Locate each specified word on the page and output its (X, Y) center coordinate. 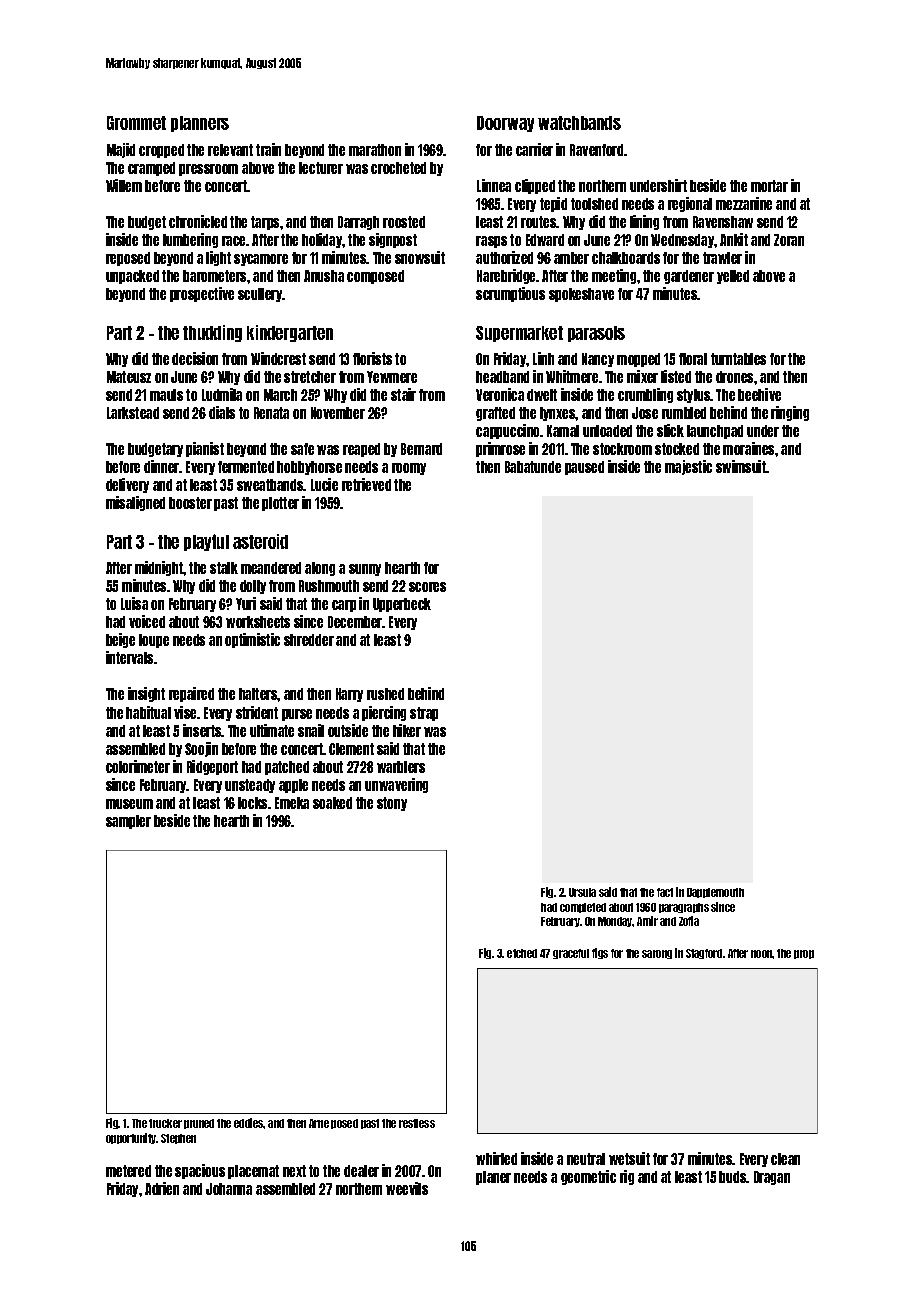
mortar (769, 186)
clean (785, 1159)
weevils (407, 1188)
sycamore (261, 260)
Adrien (162, 1188)
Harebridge (507, 276)
